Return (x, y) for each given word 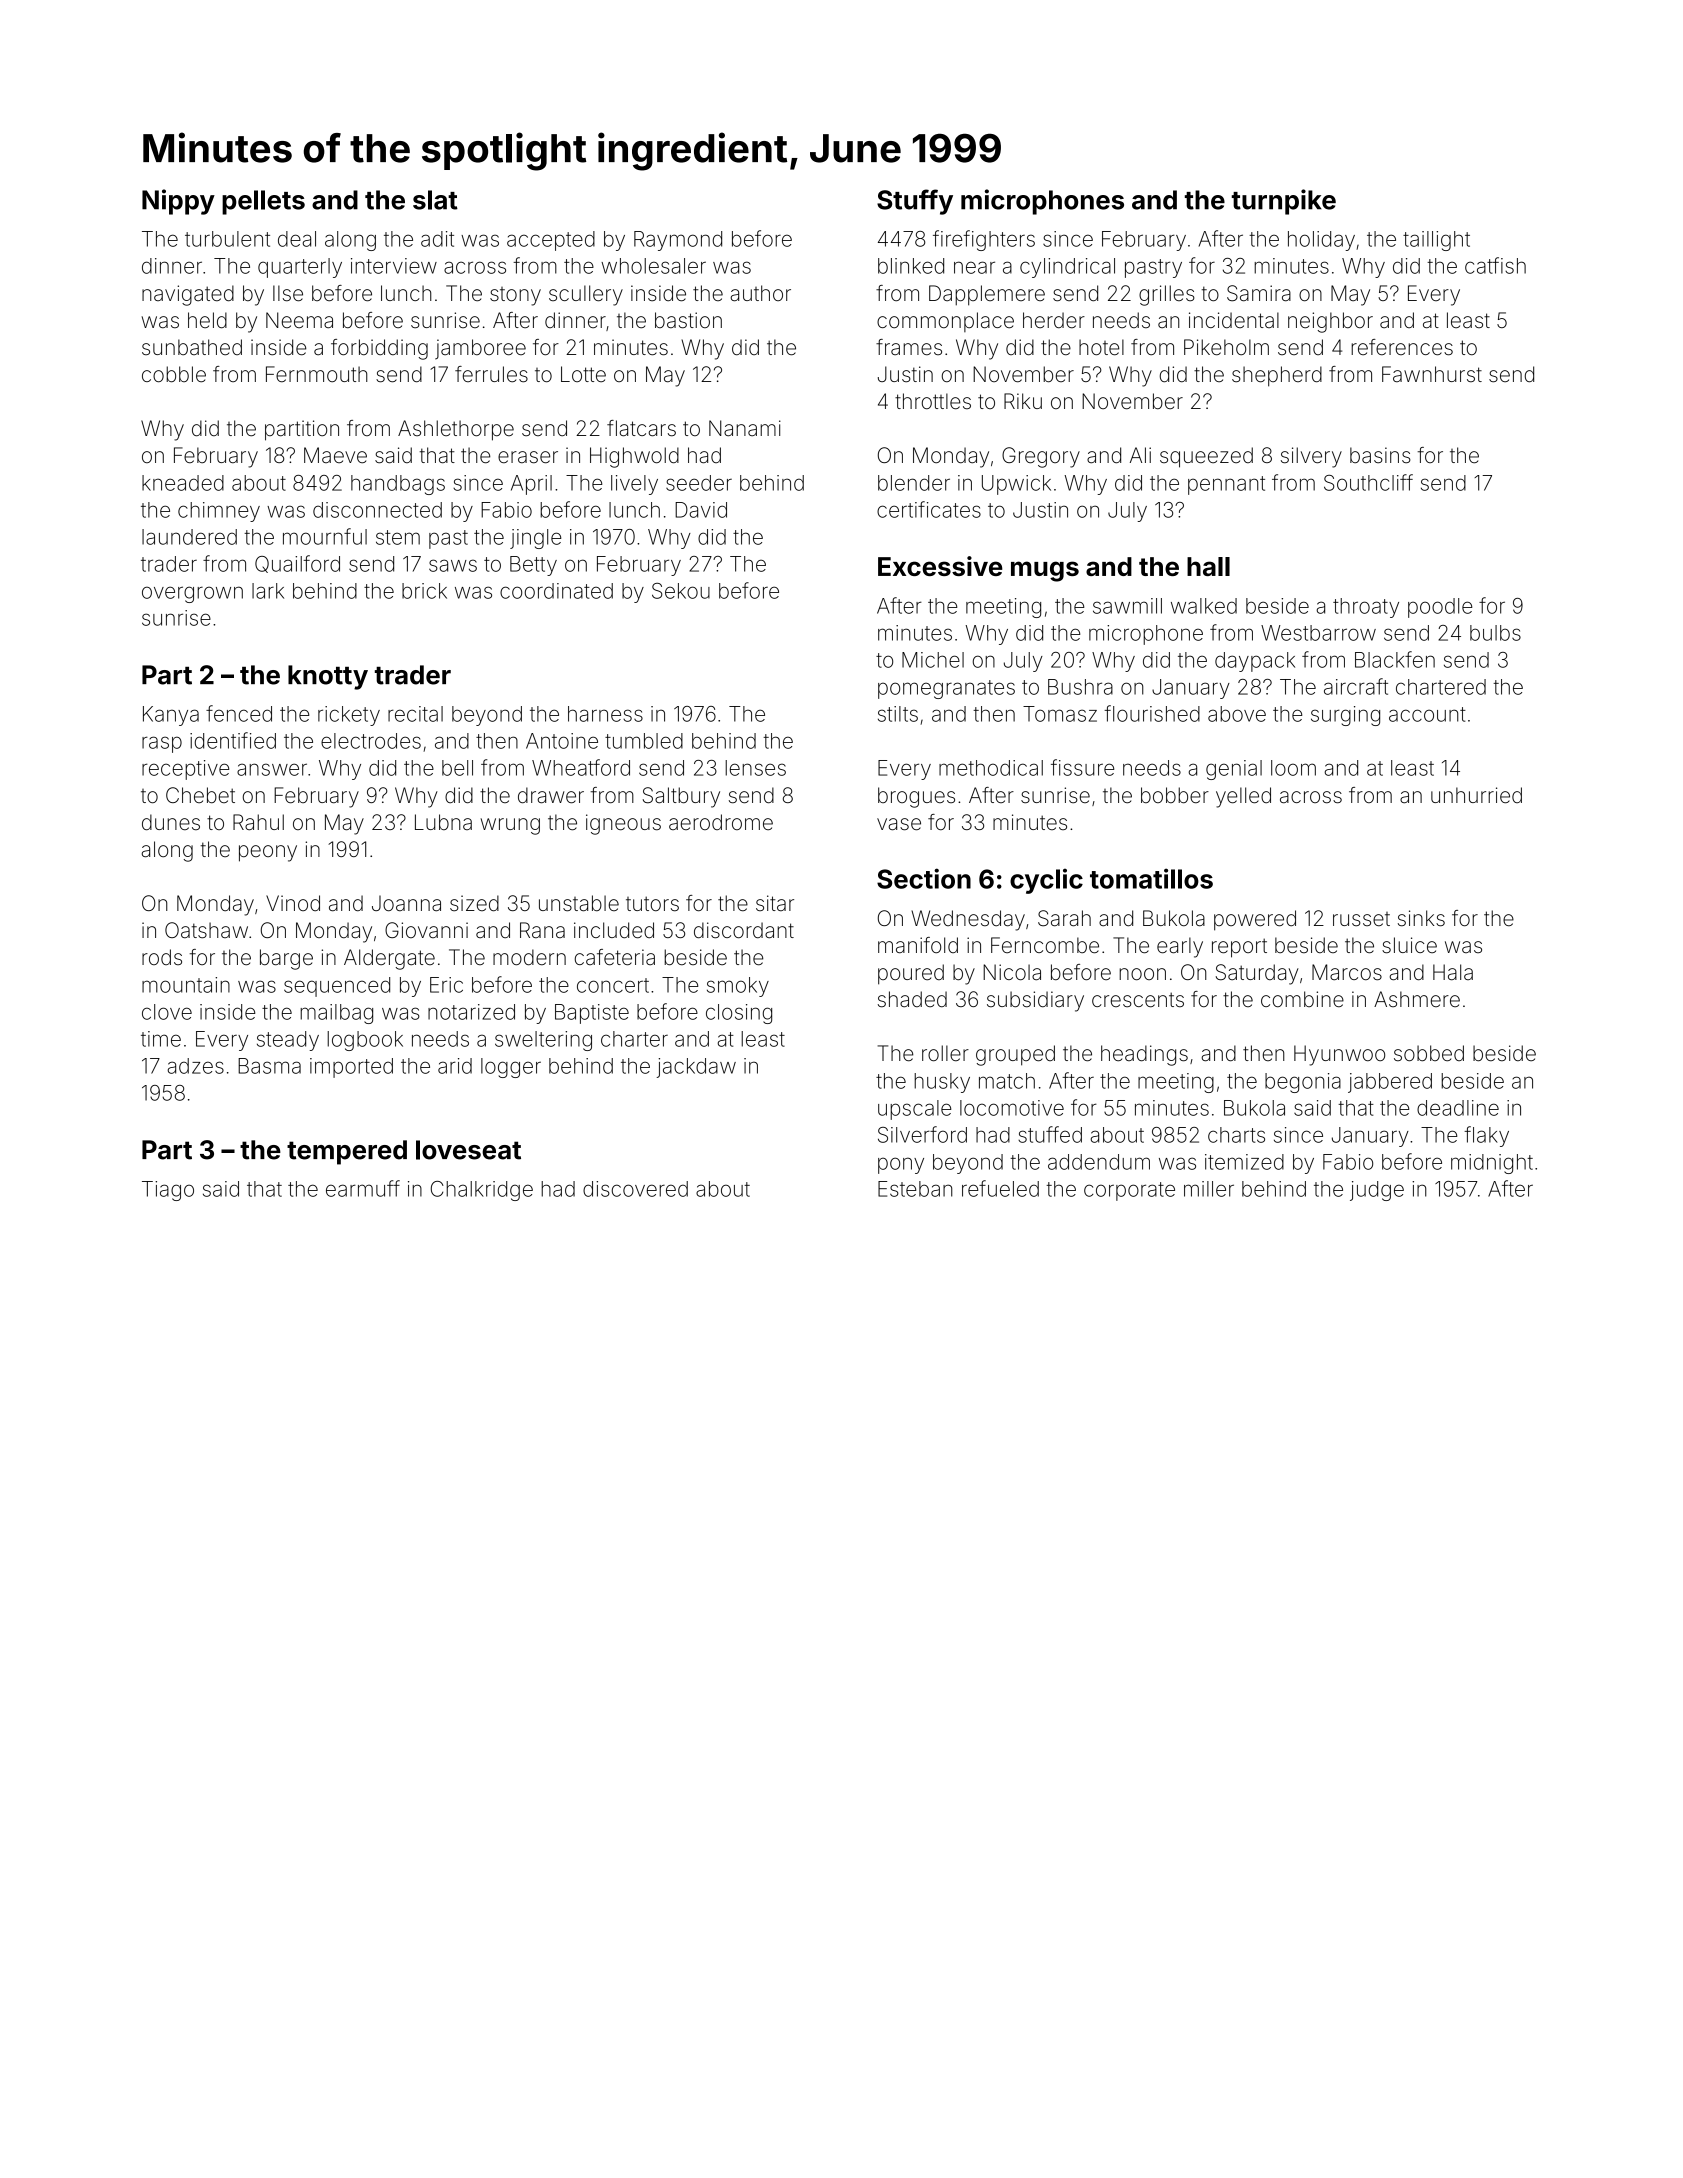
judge (1377, 1191)
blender (914, 483)
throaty (1366, 608)
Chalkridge (482, 1191)
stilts (898, 714)
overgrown (192, 594)
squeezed (1206, 457)
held (207, 320)
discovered (635, 1189)
